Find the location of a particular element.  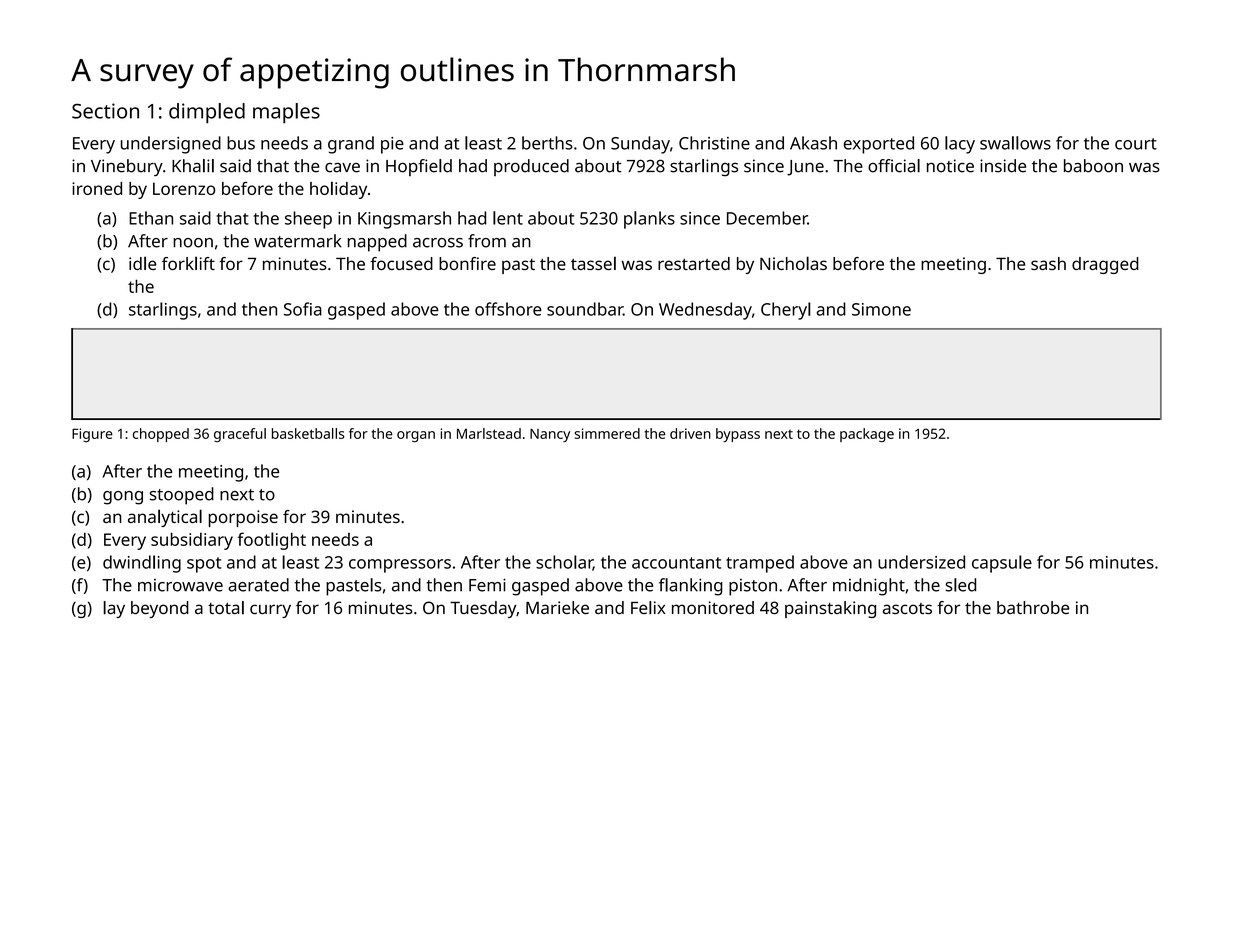

soundbar is located at coordinates (585, 309).
